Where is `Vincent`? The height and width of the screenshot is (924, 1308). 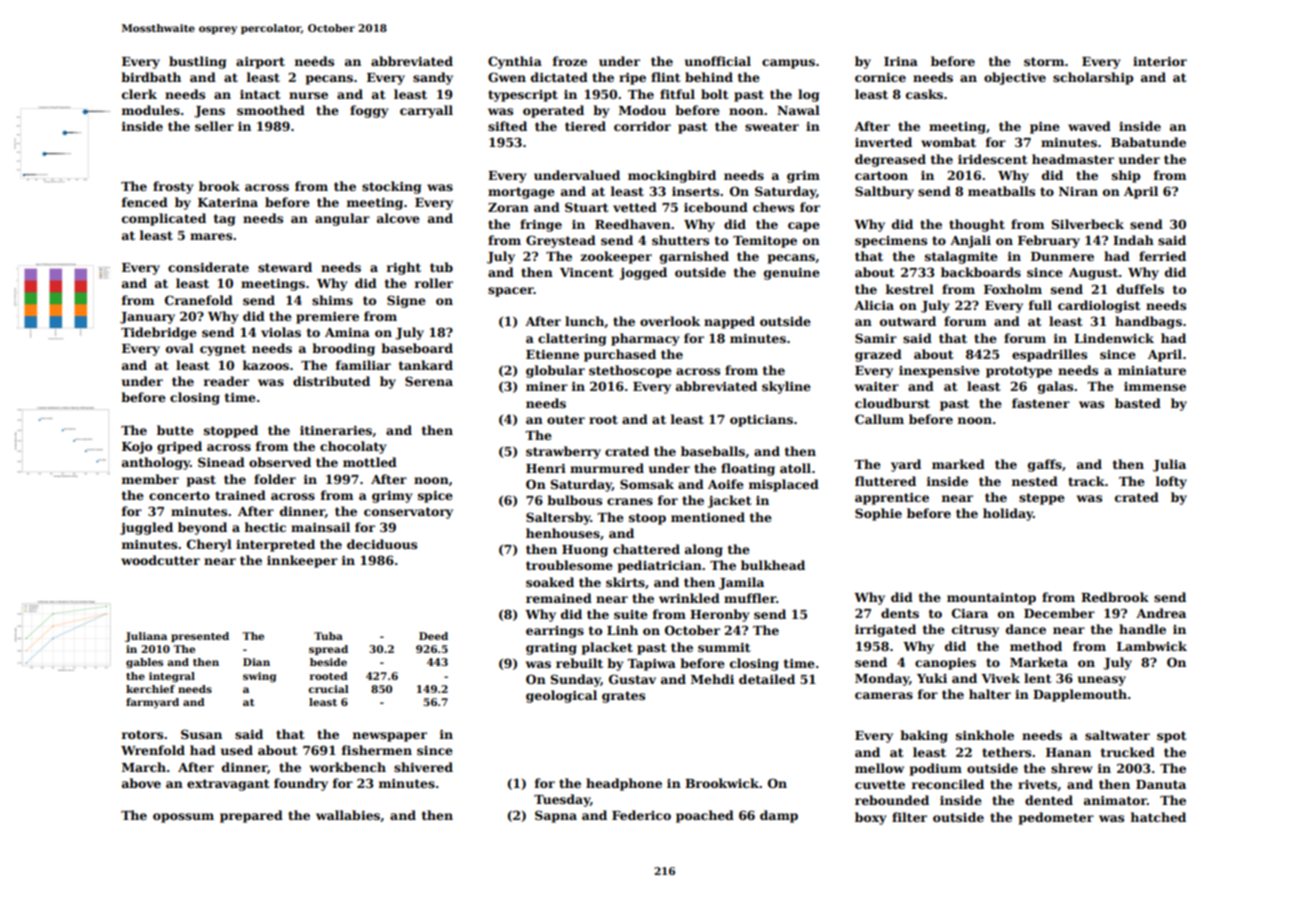
Vincent is located at coordinates (587, 272).
